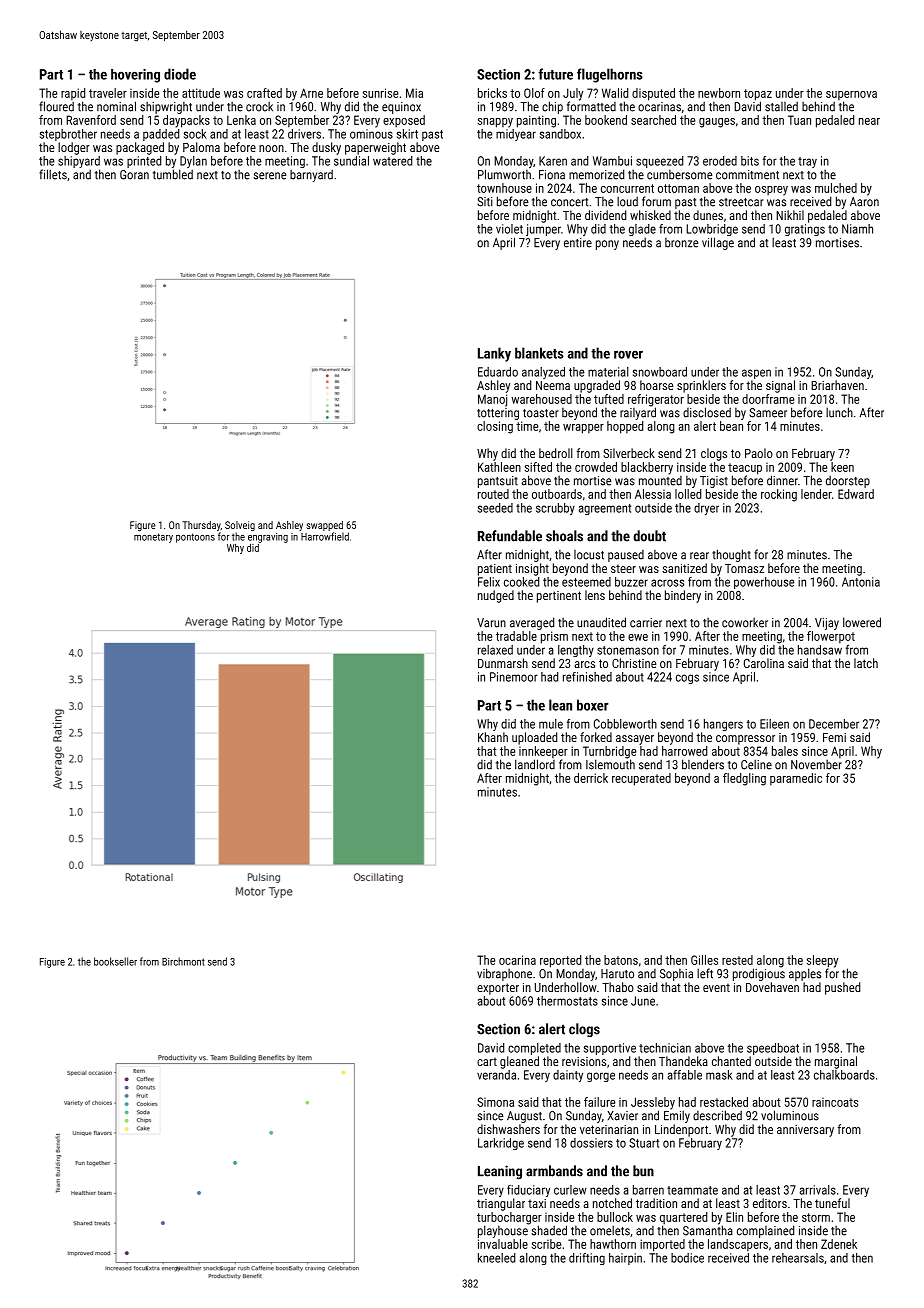  What do you see at coordinates (599, 1102) in the page?
I see `failure` at bounding box center [599, 1102].
